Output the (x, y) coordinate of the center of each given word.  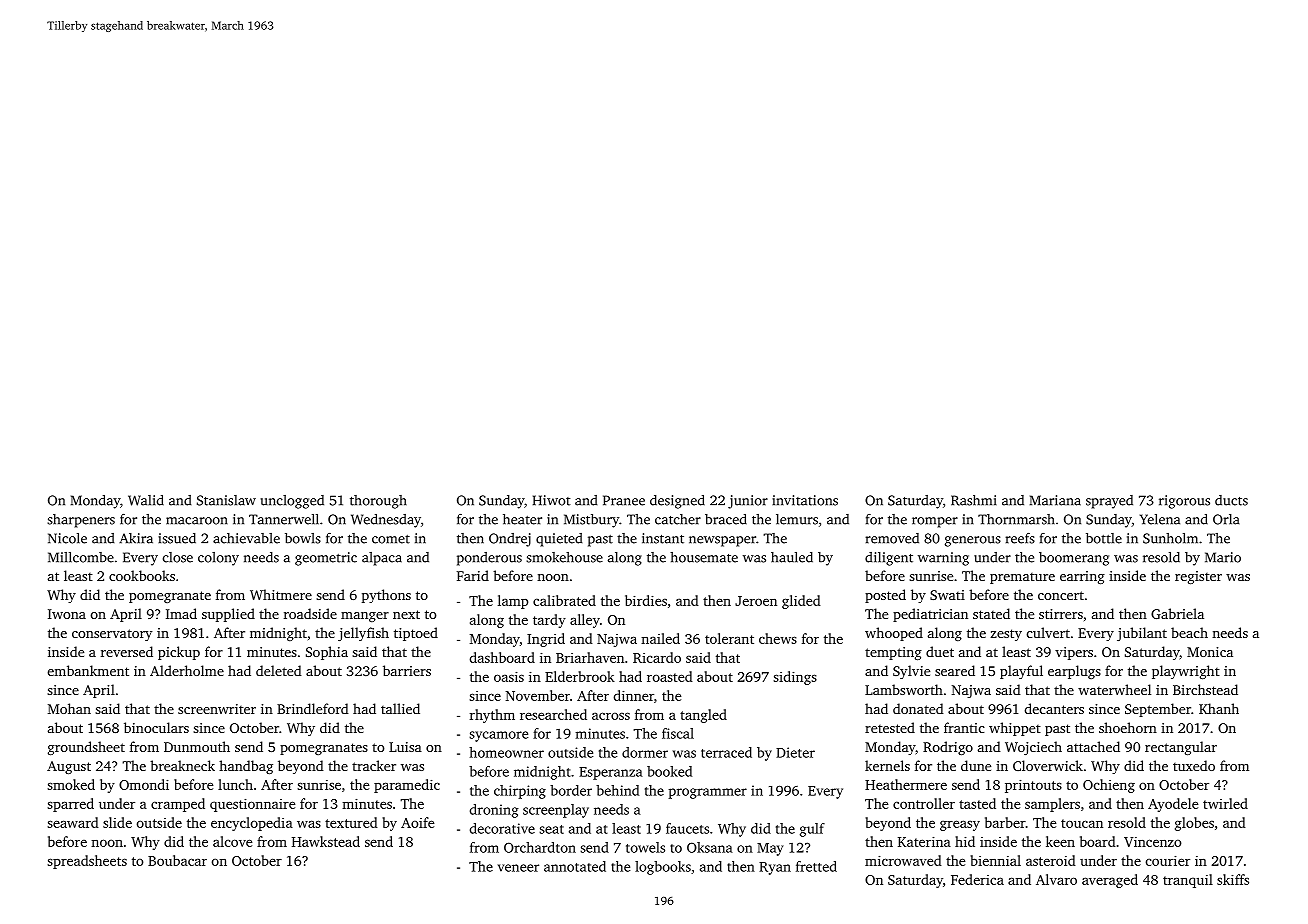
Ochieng (1109, 786)
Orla (1226, 519)
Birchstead (1205, 689)
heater (522, 519)
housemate (704, 557)
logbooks (663, 868)
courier (1168, 861)
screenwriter (217, 709)
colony (218, 559)
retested (890, 727)
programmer (707, 793)
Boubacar (177, 860)
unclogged (292, 502)
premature (1022, 578)
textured (351, 822)
